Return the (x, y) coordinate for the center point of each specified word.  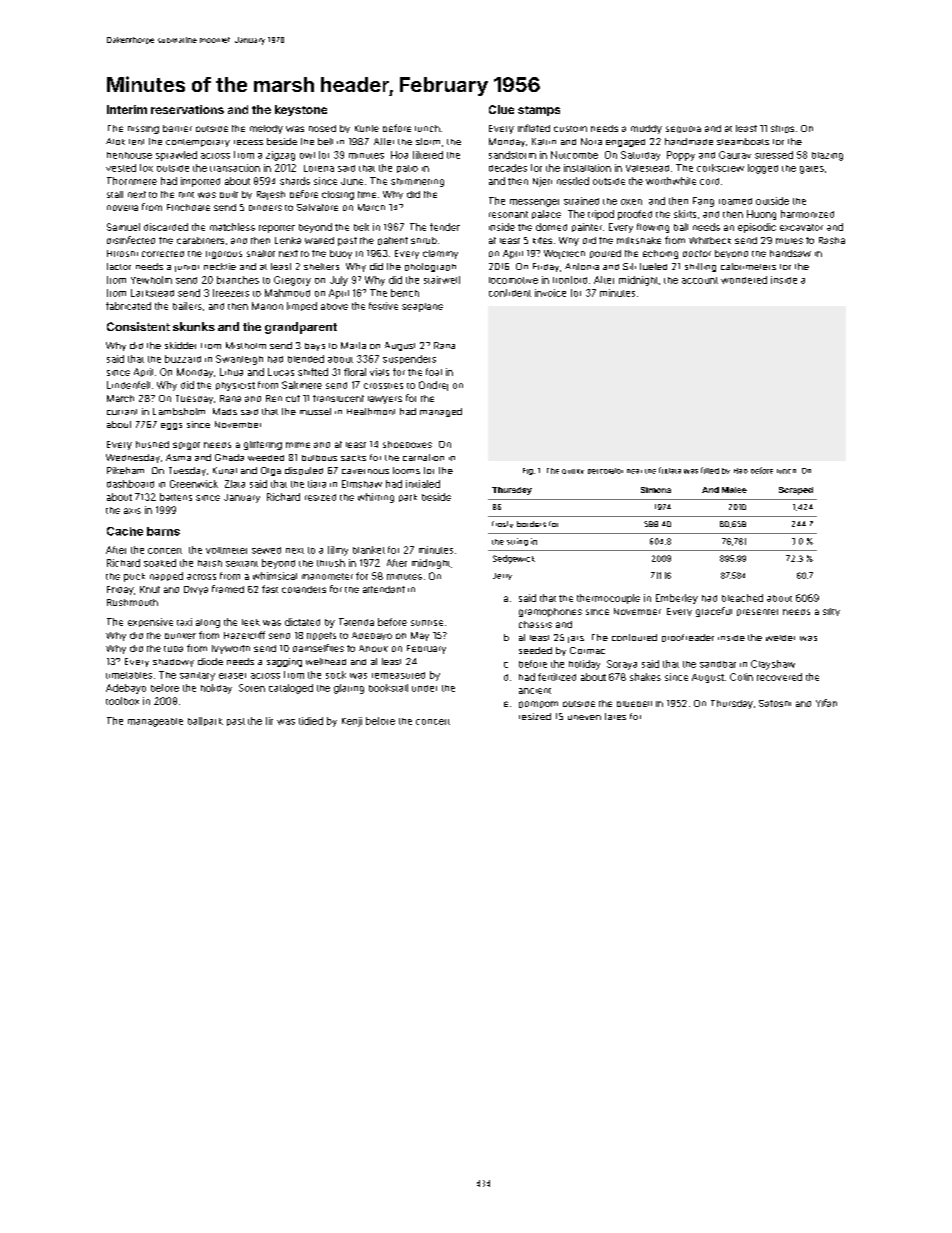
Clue (501, 109)
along (208, 623)
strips (782, 129)
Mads (225, 411)
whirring (376, 498)
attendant (384, 589)
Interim (127, 109)
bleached (742, 598)
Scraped (796, 491)
